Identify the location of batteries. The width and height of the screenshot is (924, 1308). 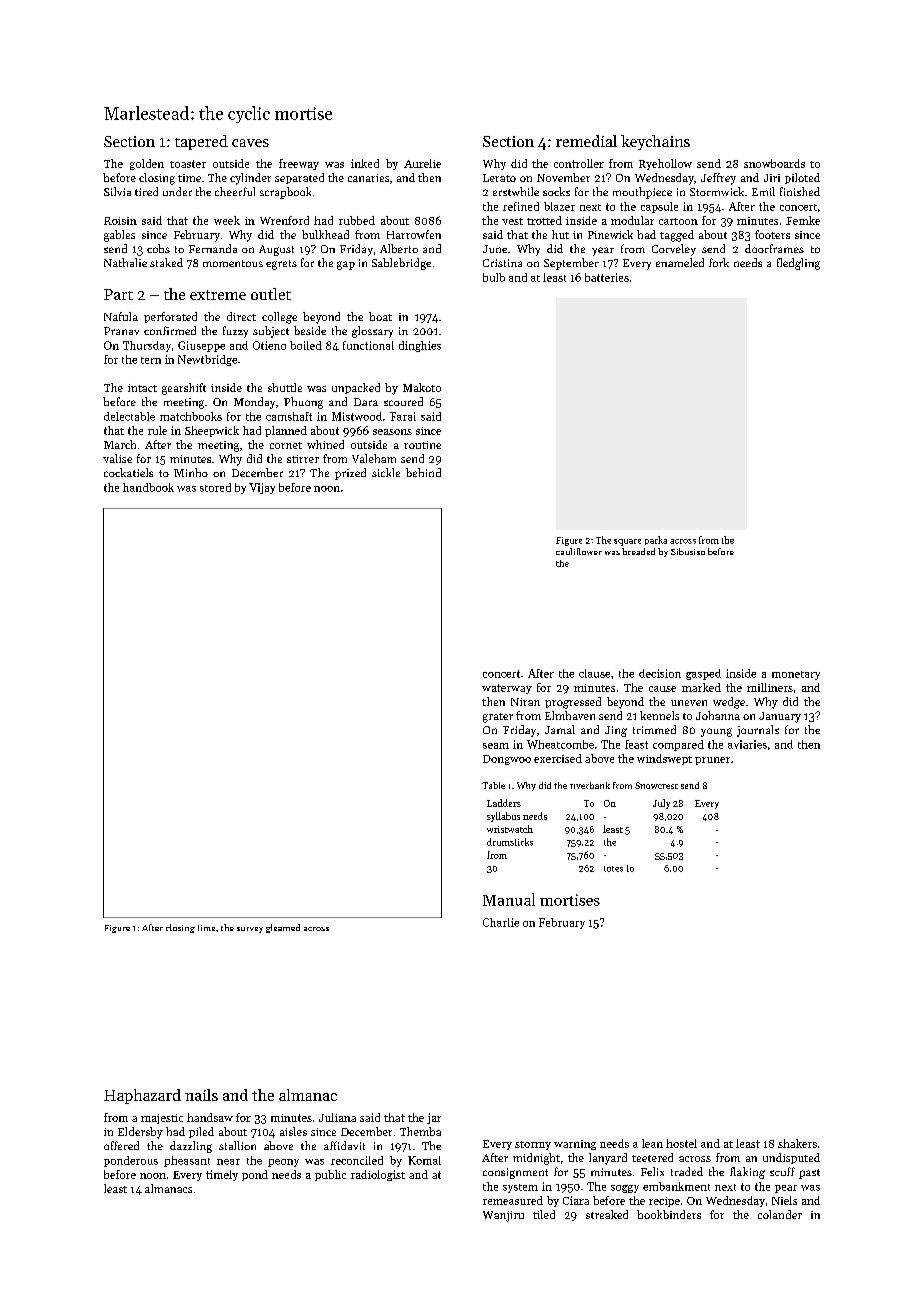
(607, 277).
